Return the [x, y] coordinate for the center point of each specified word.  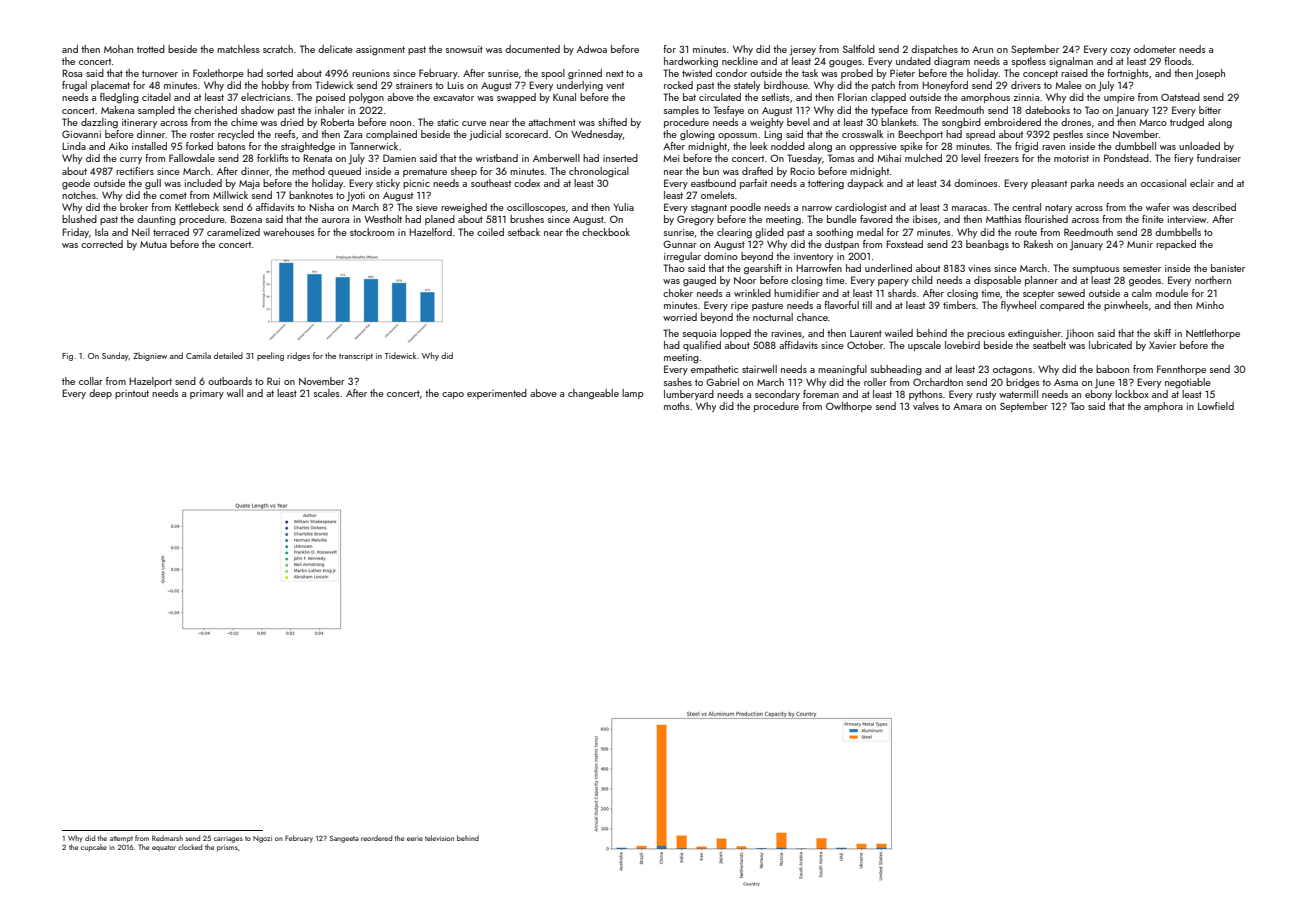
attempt [121, 839]
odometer [1155, 49]
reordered [376, 838]
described [1214, 207]
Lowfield [1216, 406]
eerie [415, 839]
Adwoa [592, 49]
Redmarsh [167, 838]
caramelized [233, 232]
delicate [335, 49]
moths [677, 406]
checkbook [606, 232]
